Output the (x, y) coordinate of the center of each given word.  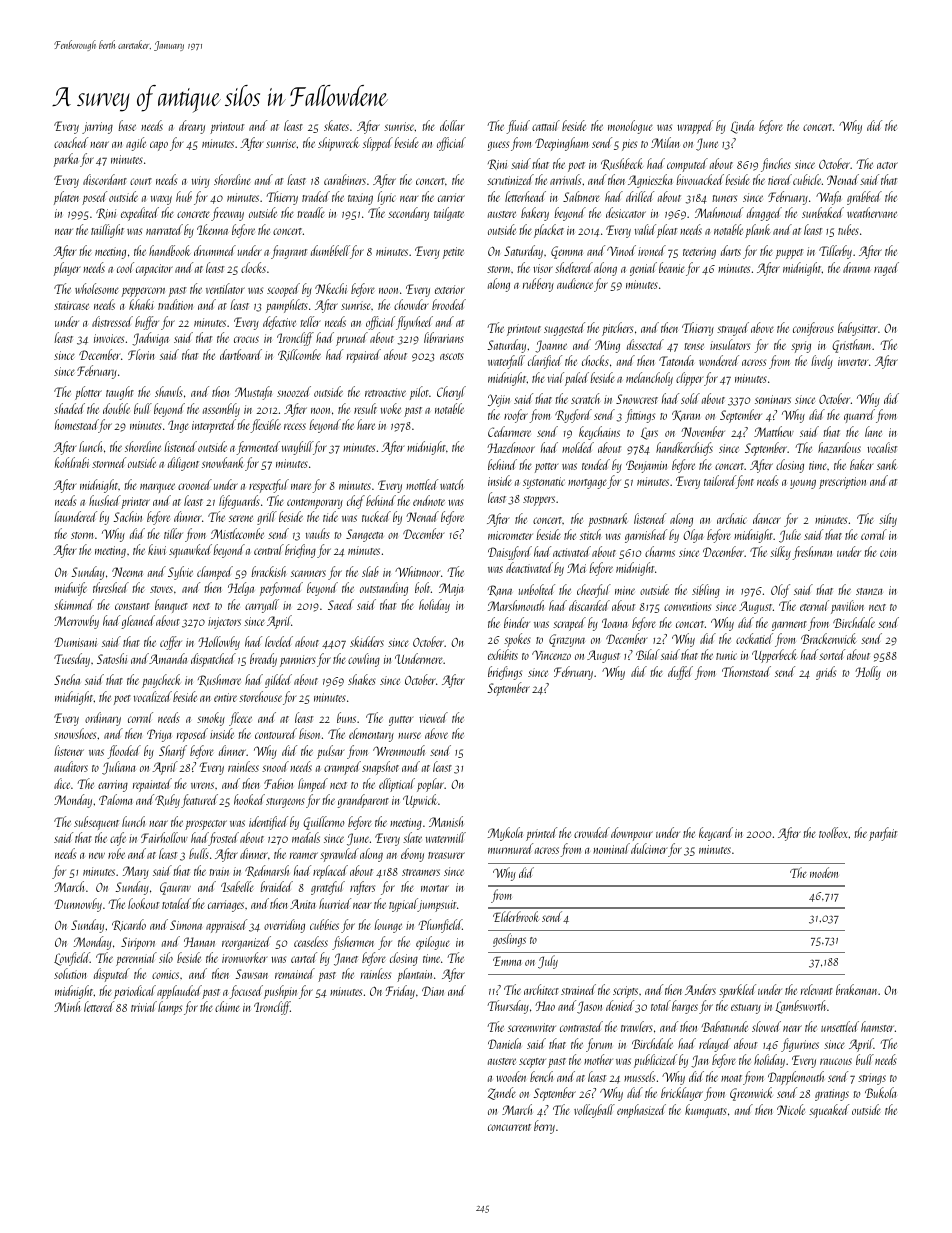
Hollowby (219, 643)
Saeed (341, 604)
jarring (97, 128)
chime (227, 1006)
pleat (667, 231)
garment (789, 626)
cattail (546, 125)
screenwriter (532, 1027)
